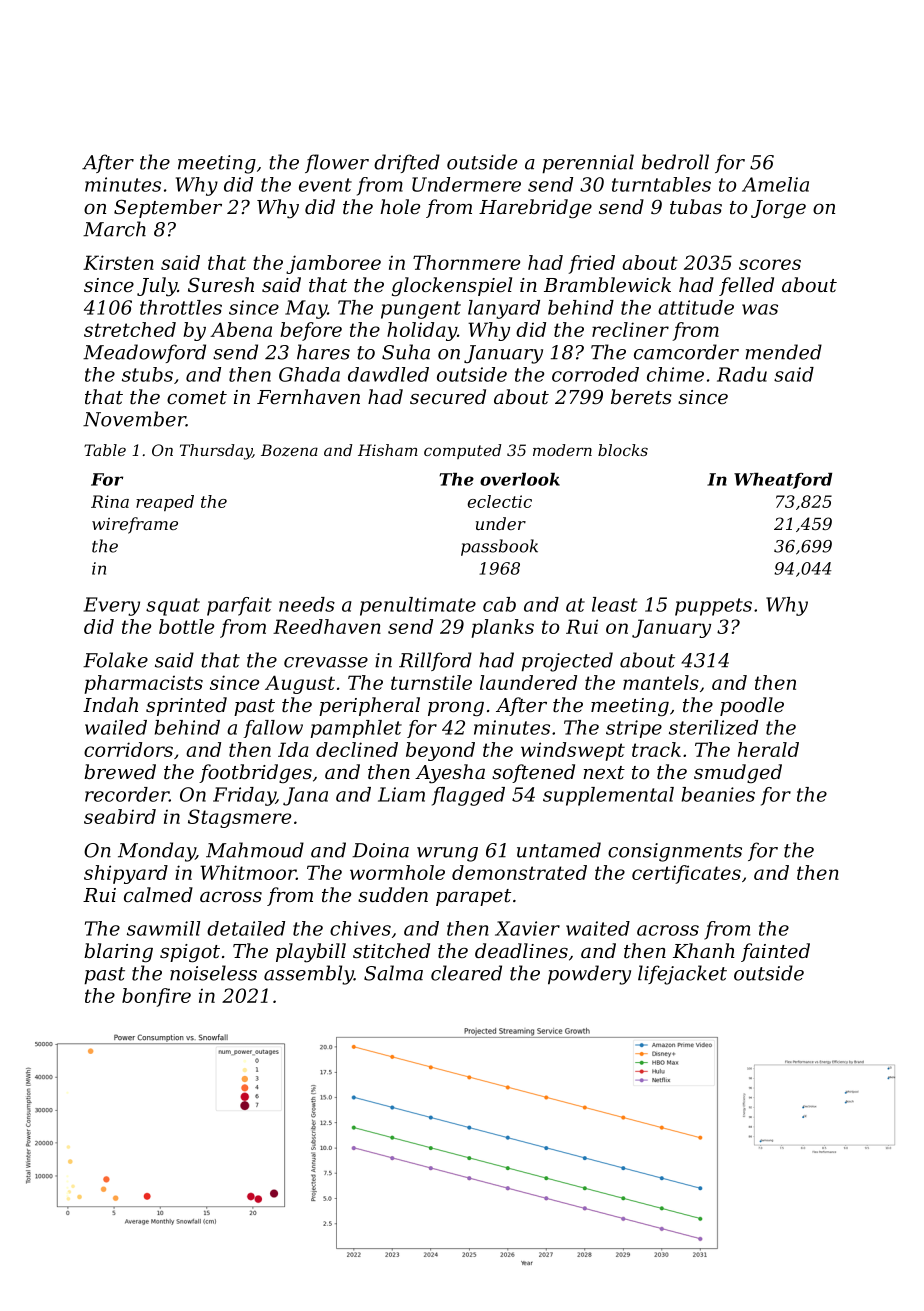 The width and height of the screenshot is (924, 1311). What do you see at coordinates (337, 163) in the screenshot?
I see `flower` at bounding box center [337, 163].
